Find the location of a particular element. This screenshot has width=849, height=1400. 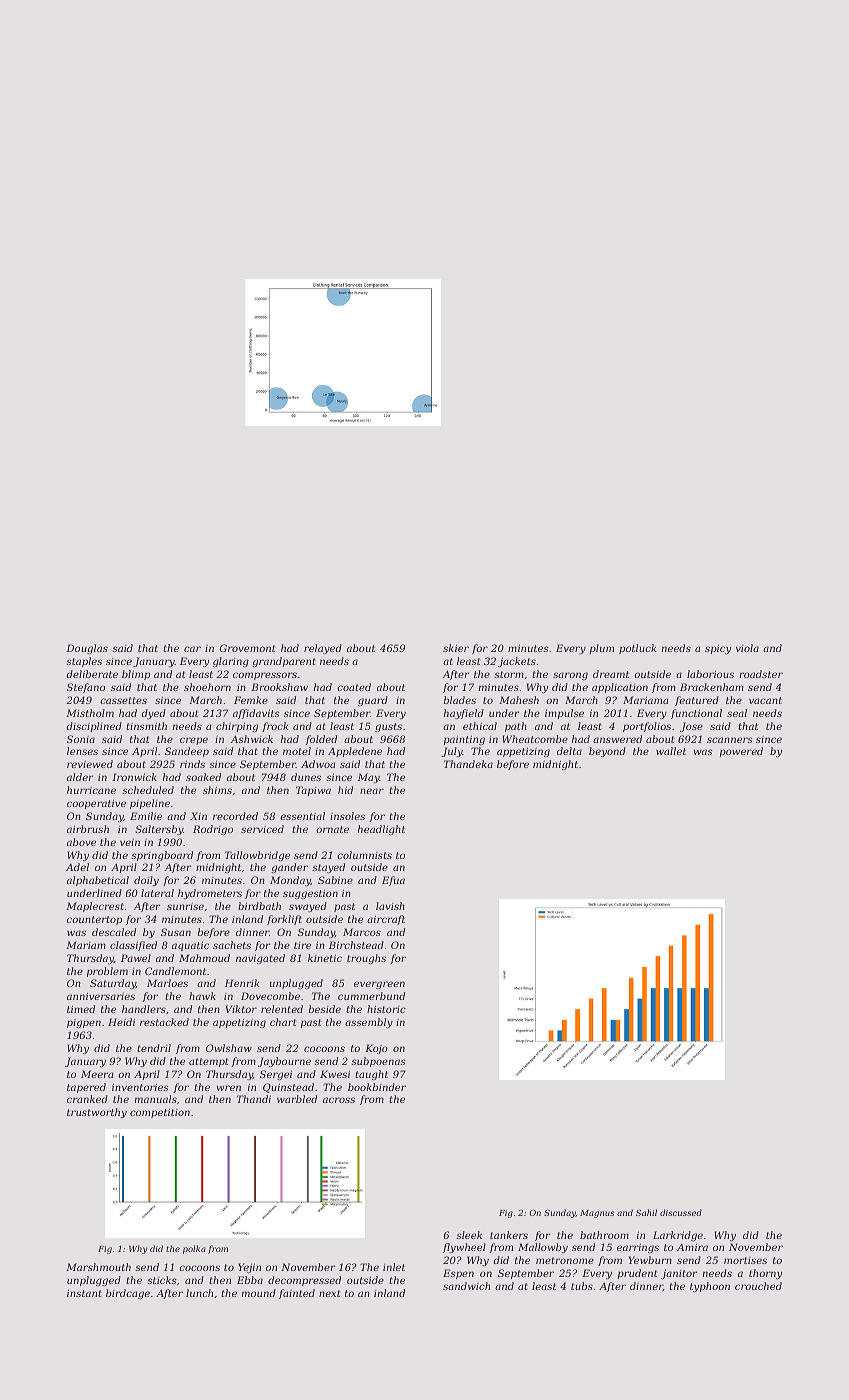

tubs is located at coordinates (582, 1286).
